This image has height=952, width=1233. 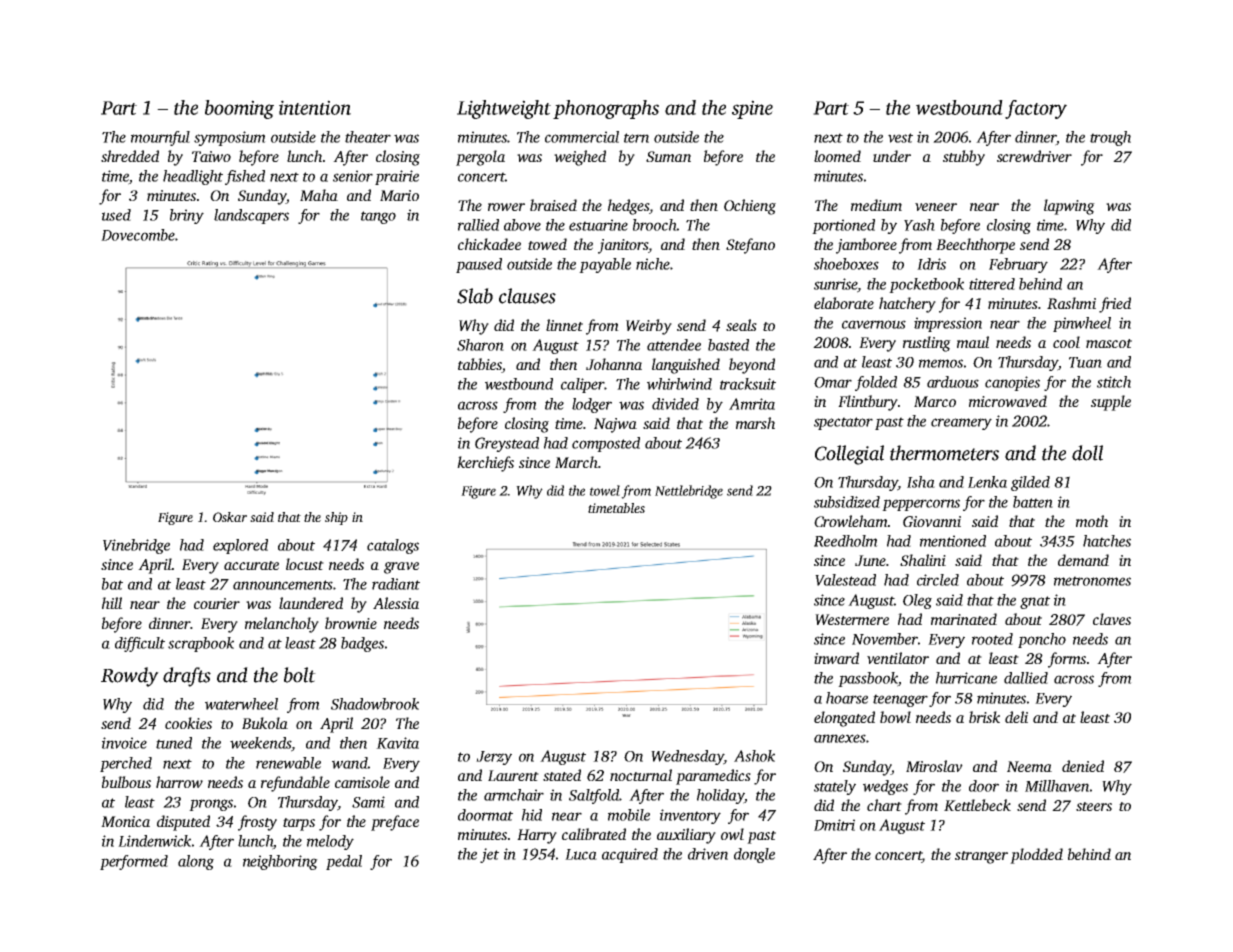 What do you see at coordinates (833, 382) in the image?
I see `Omar` at bounding box center [833, 382].
